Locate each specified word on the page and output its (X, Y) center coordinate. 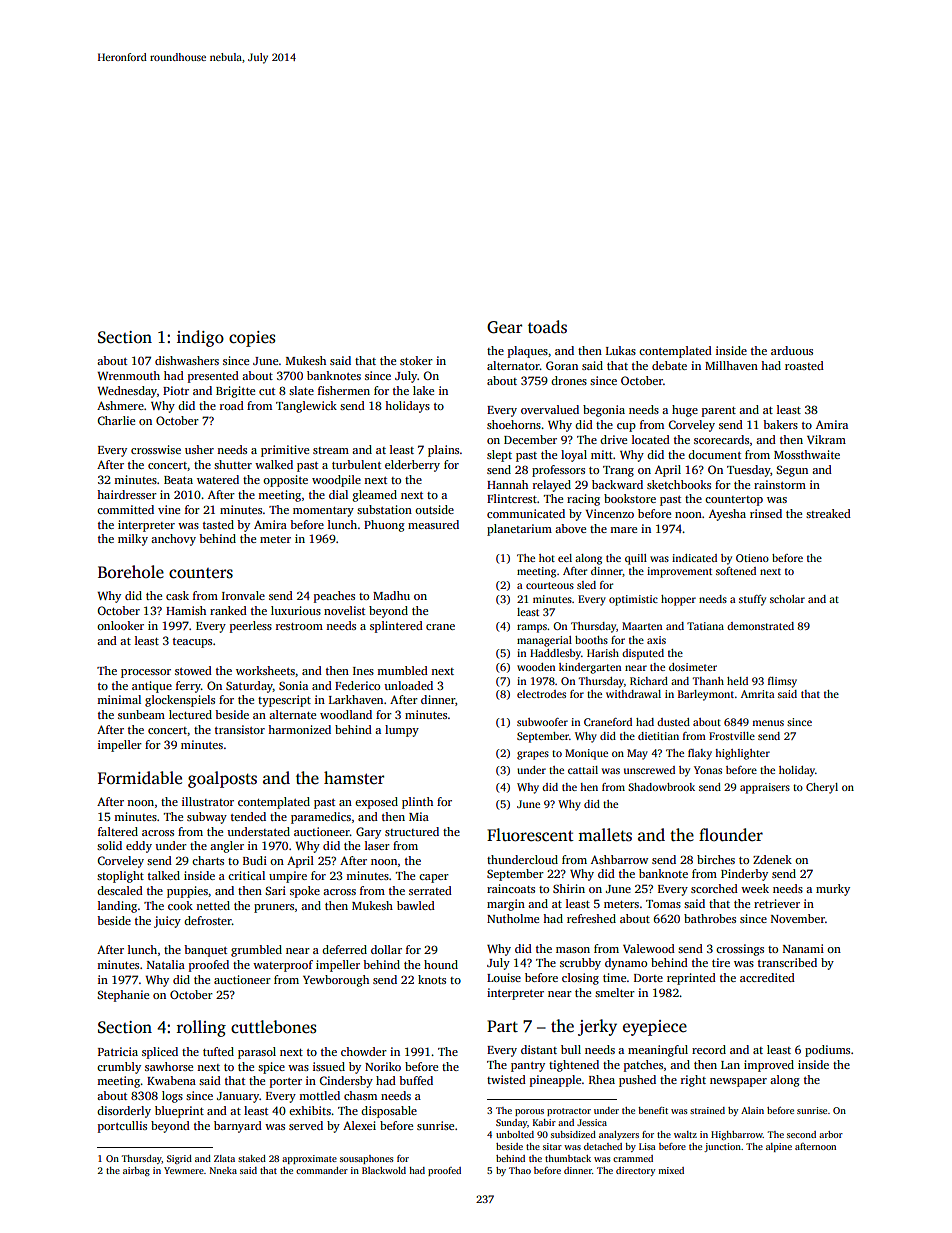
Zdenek (772, 859)
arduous (792, 350)
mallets (605, 835)
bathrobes (710, 918)
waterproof (283, 966)
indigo (200, 338)
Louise (504, 977)
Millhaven (731, 365)
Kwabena (171, 1080)
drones (569, 380)
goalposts (222, 779)
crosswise (156, 449)
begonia (604, 411)
